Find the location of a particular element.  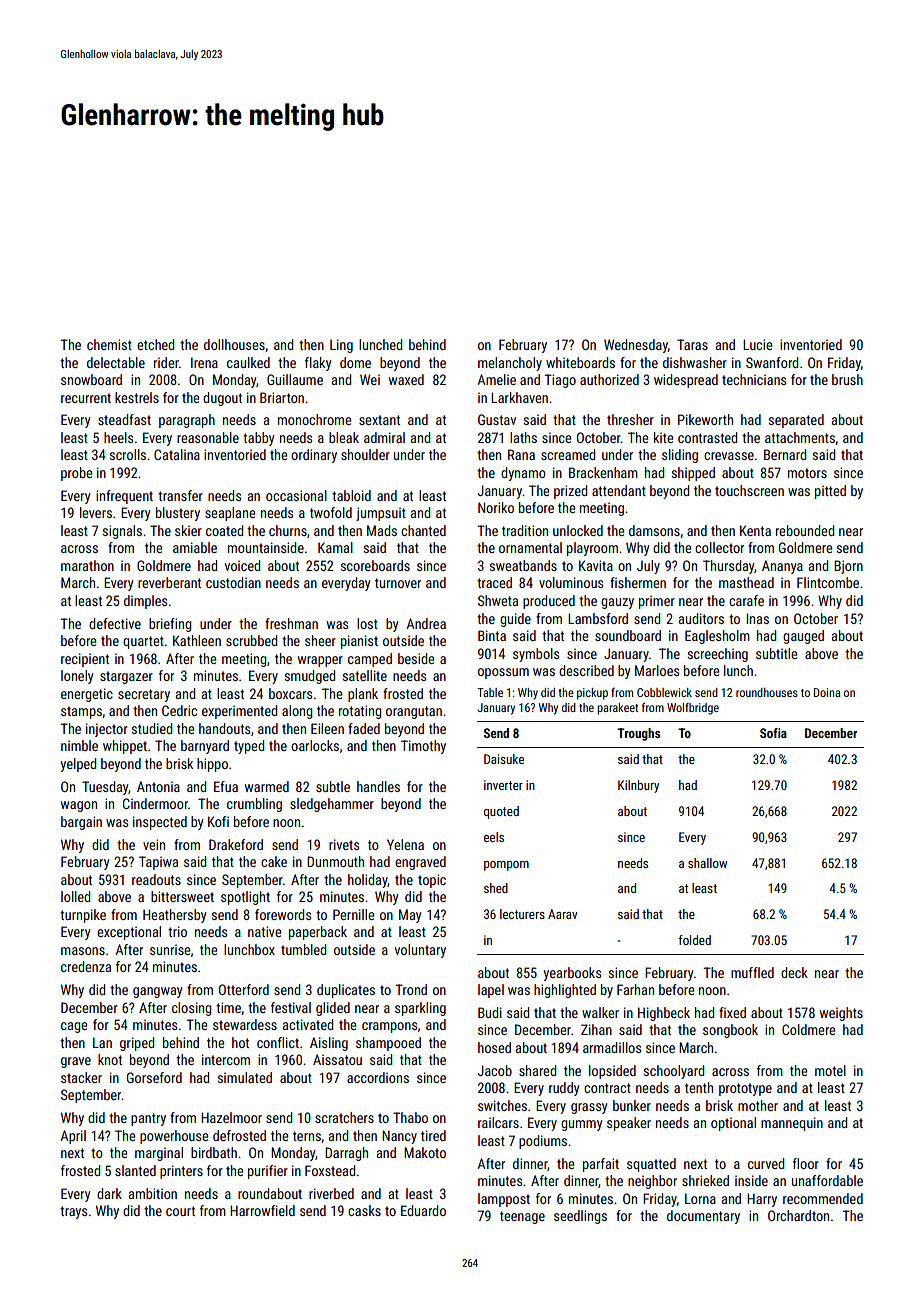

Lucie is located at coordinates (757, 344).
